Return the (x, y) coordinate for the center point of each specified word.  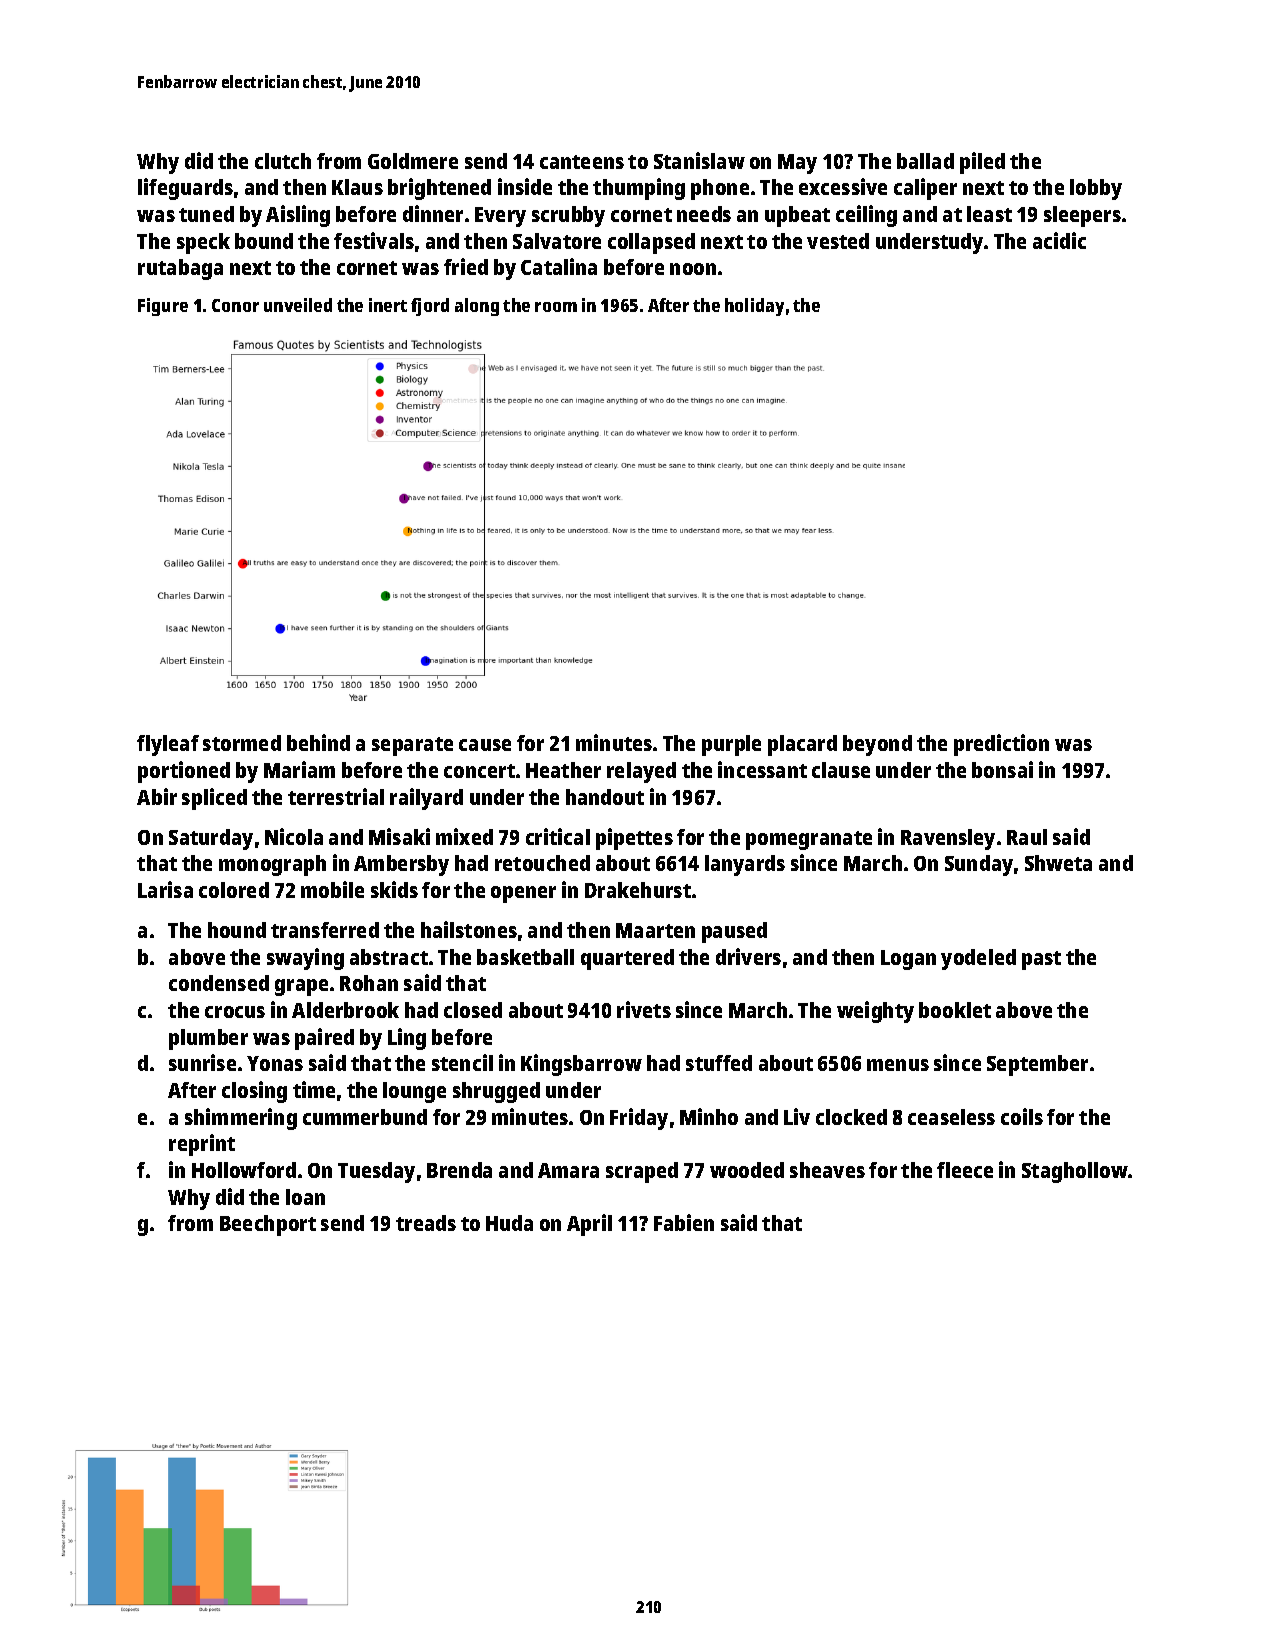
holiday (754, 307)
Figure (163, 307)
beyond (877, 745)
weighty (875, 1012)
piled (982, 163)
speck (203, 243)
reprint (202, 1145)
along (477, 307)
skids (394, 889)
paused (734, 932)
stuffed (719, 1063)
